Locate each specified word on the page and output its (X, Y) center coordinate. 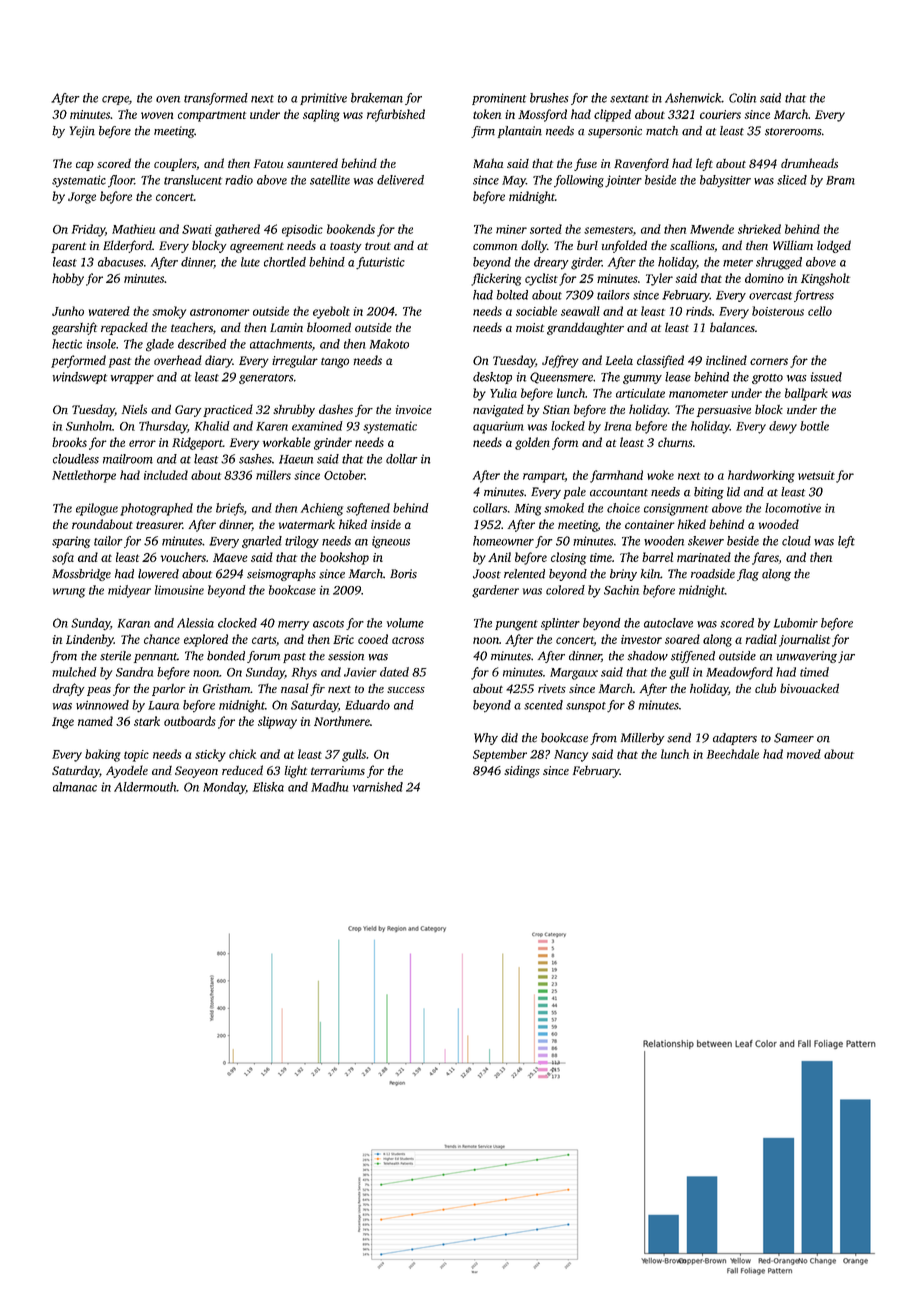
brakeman (377, 98)
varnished (378, 787)
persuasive (724, 411)
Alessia (195, 623)
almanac (75, 787)
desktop (492, 378)
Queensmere (561, 378)
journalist (804, 640)
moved (804, 754)
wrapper (132, 379)
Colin (742, 98)
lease (678, 377)
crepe (115, 100)
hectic (67, 344)
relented (524, 574)
